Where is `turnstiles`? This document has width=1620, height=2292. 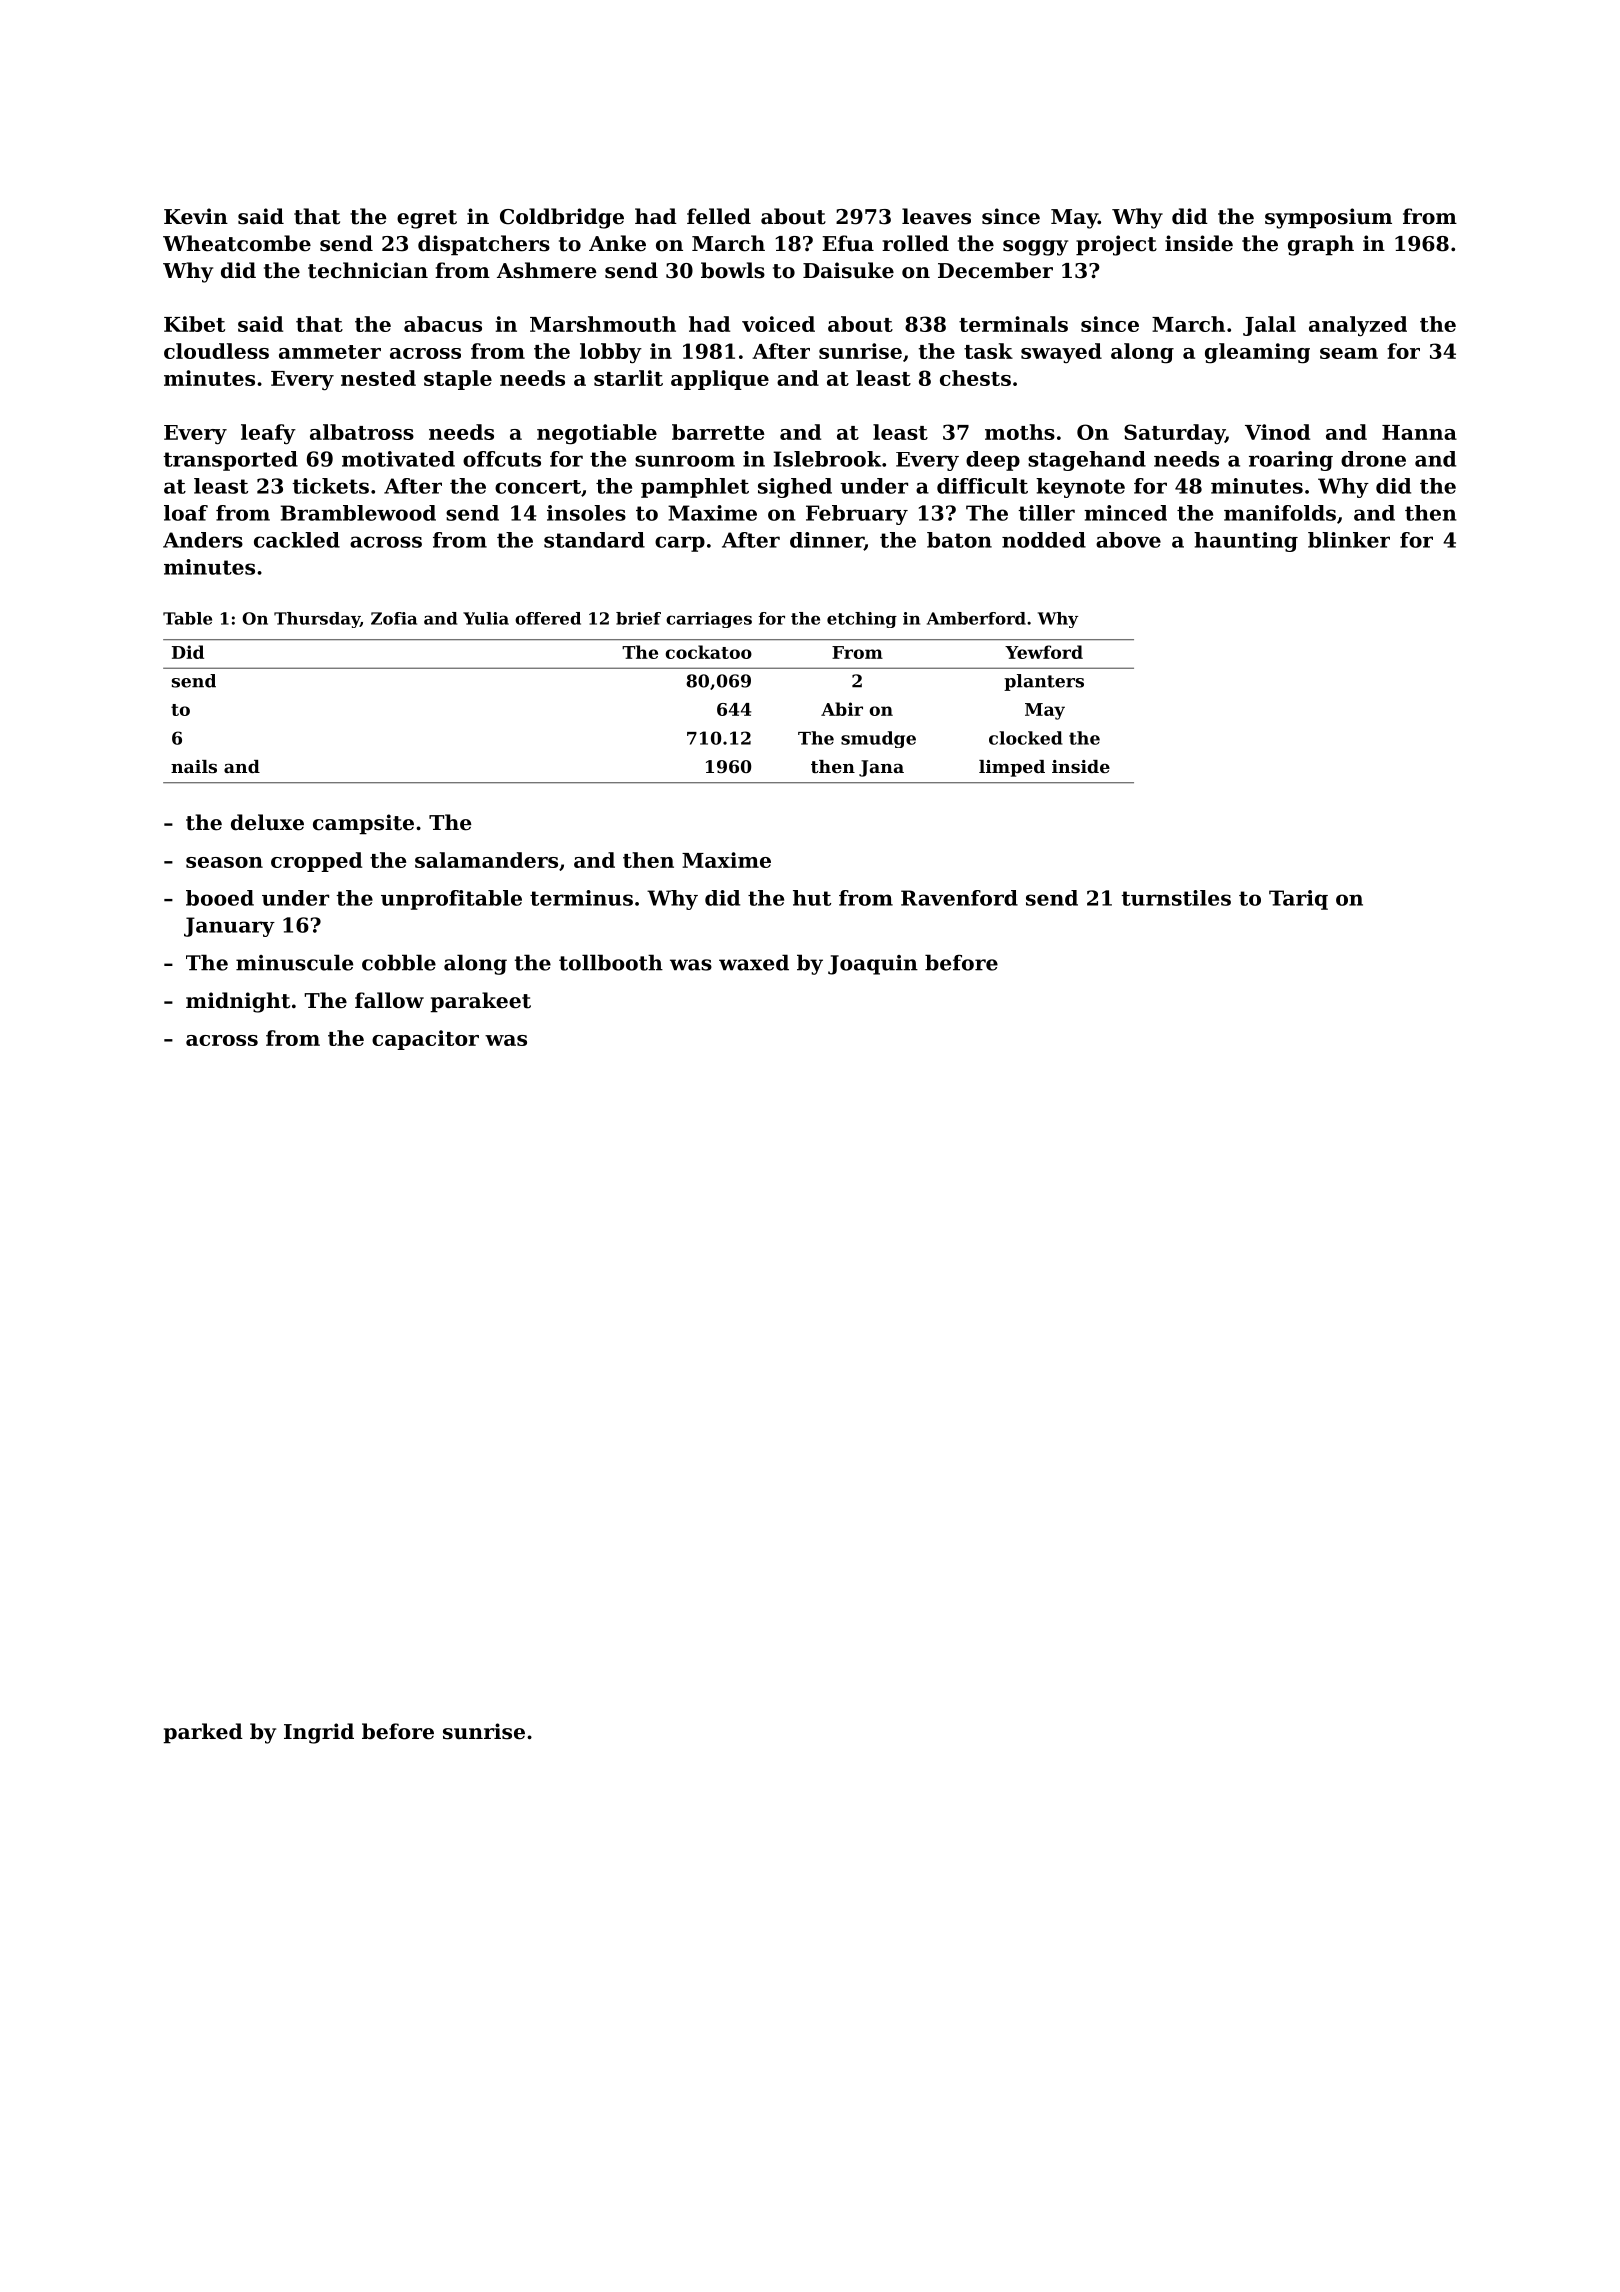
turnstiles is located at coordinates (1176, 898).
